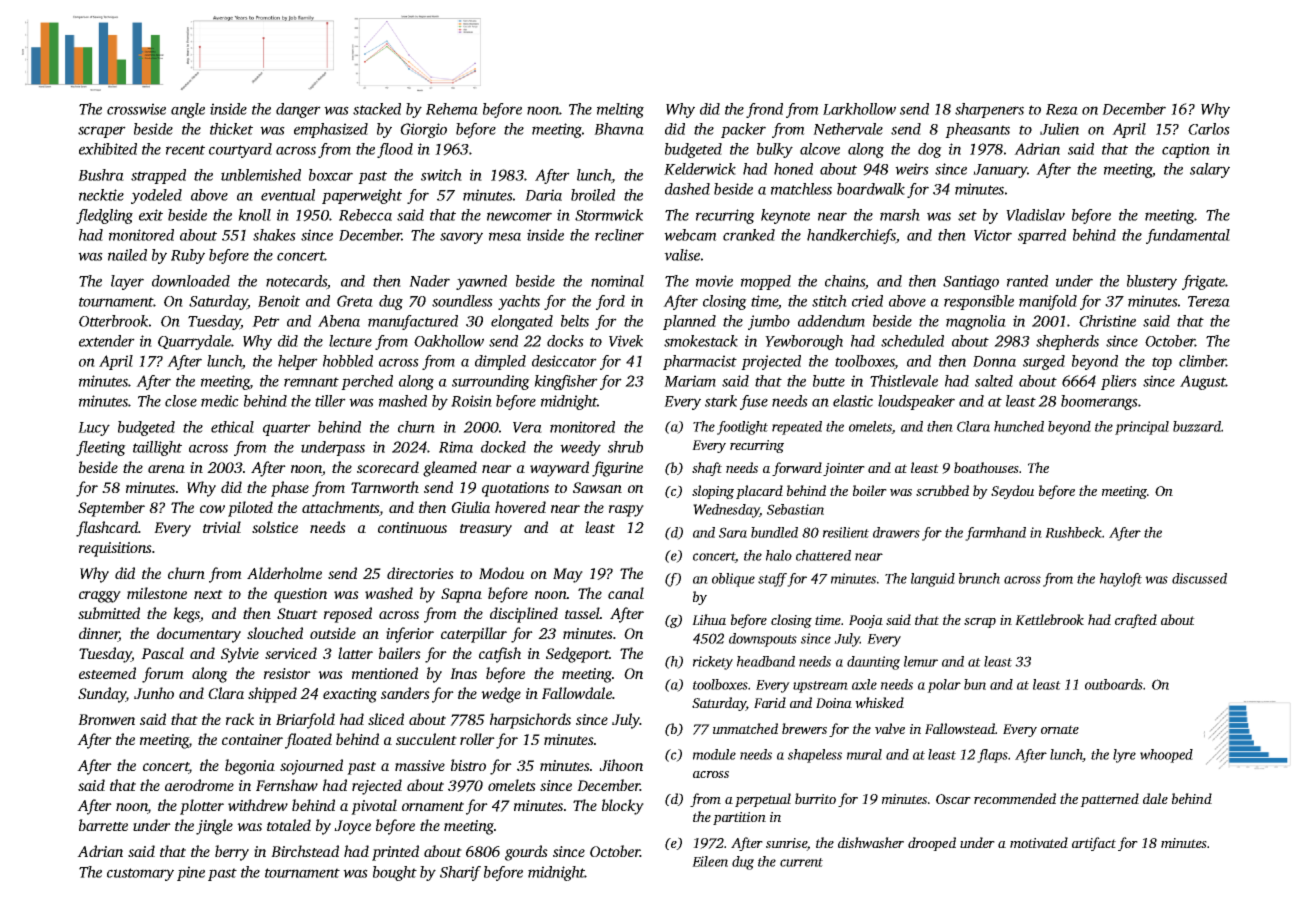  What do you see at coordinates (543, 195) in the image?
I see `Daria` at bounding box center [543, 195].
